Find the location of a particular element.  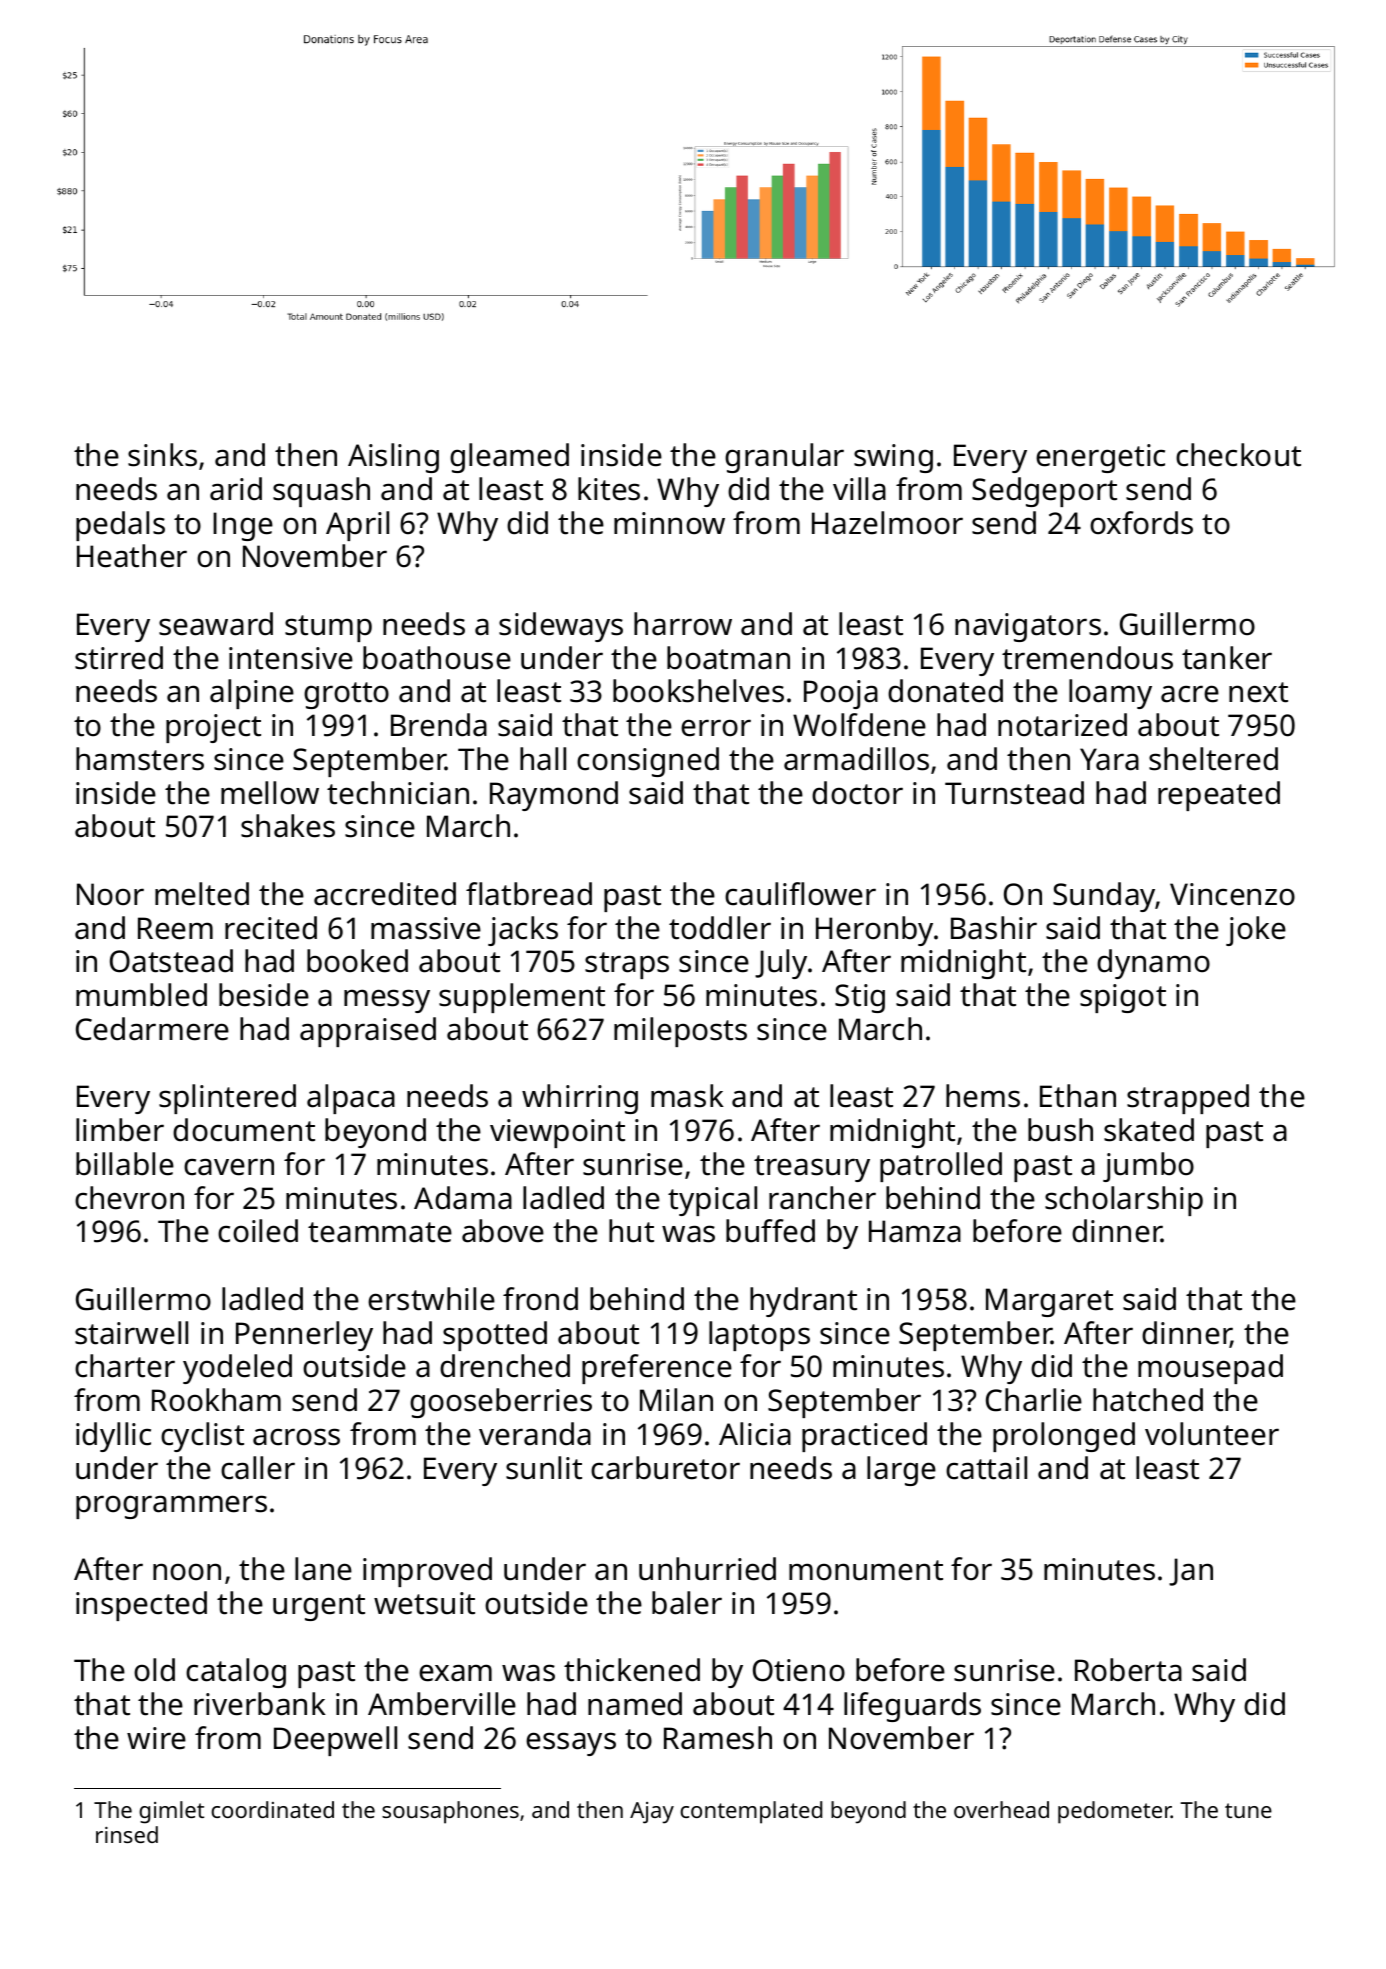

consigned is located at coordinates (648, 762).
